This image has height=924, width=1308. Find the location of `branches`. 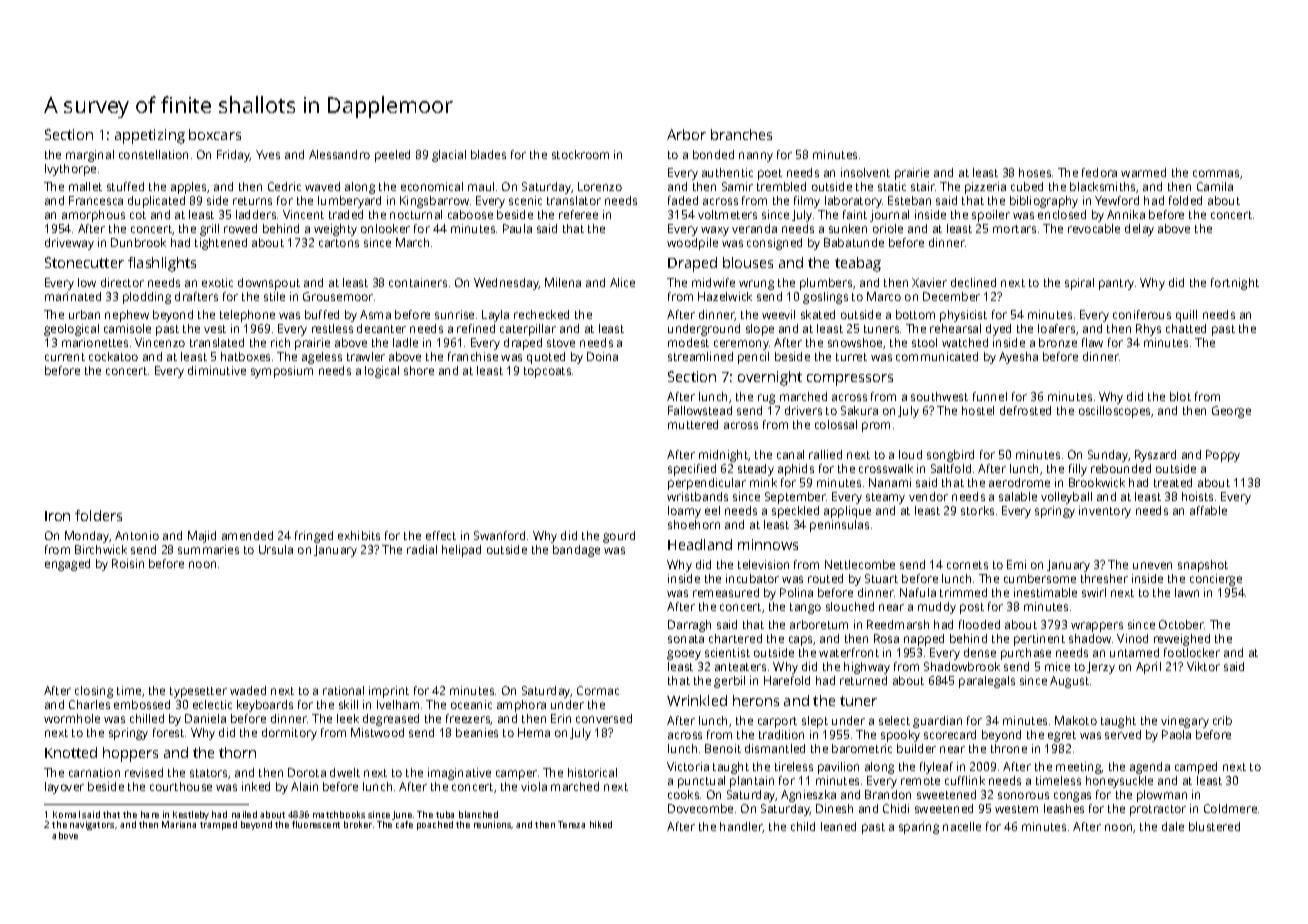

branches is located at coordinates (741, 134).
